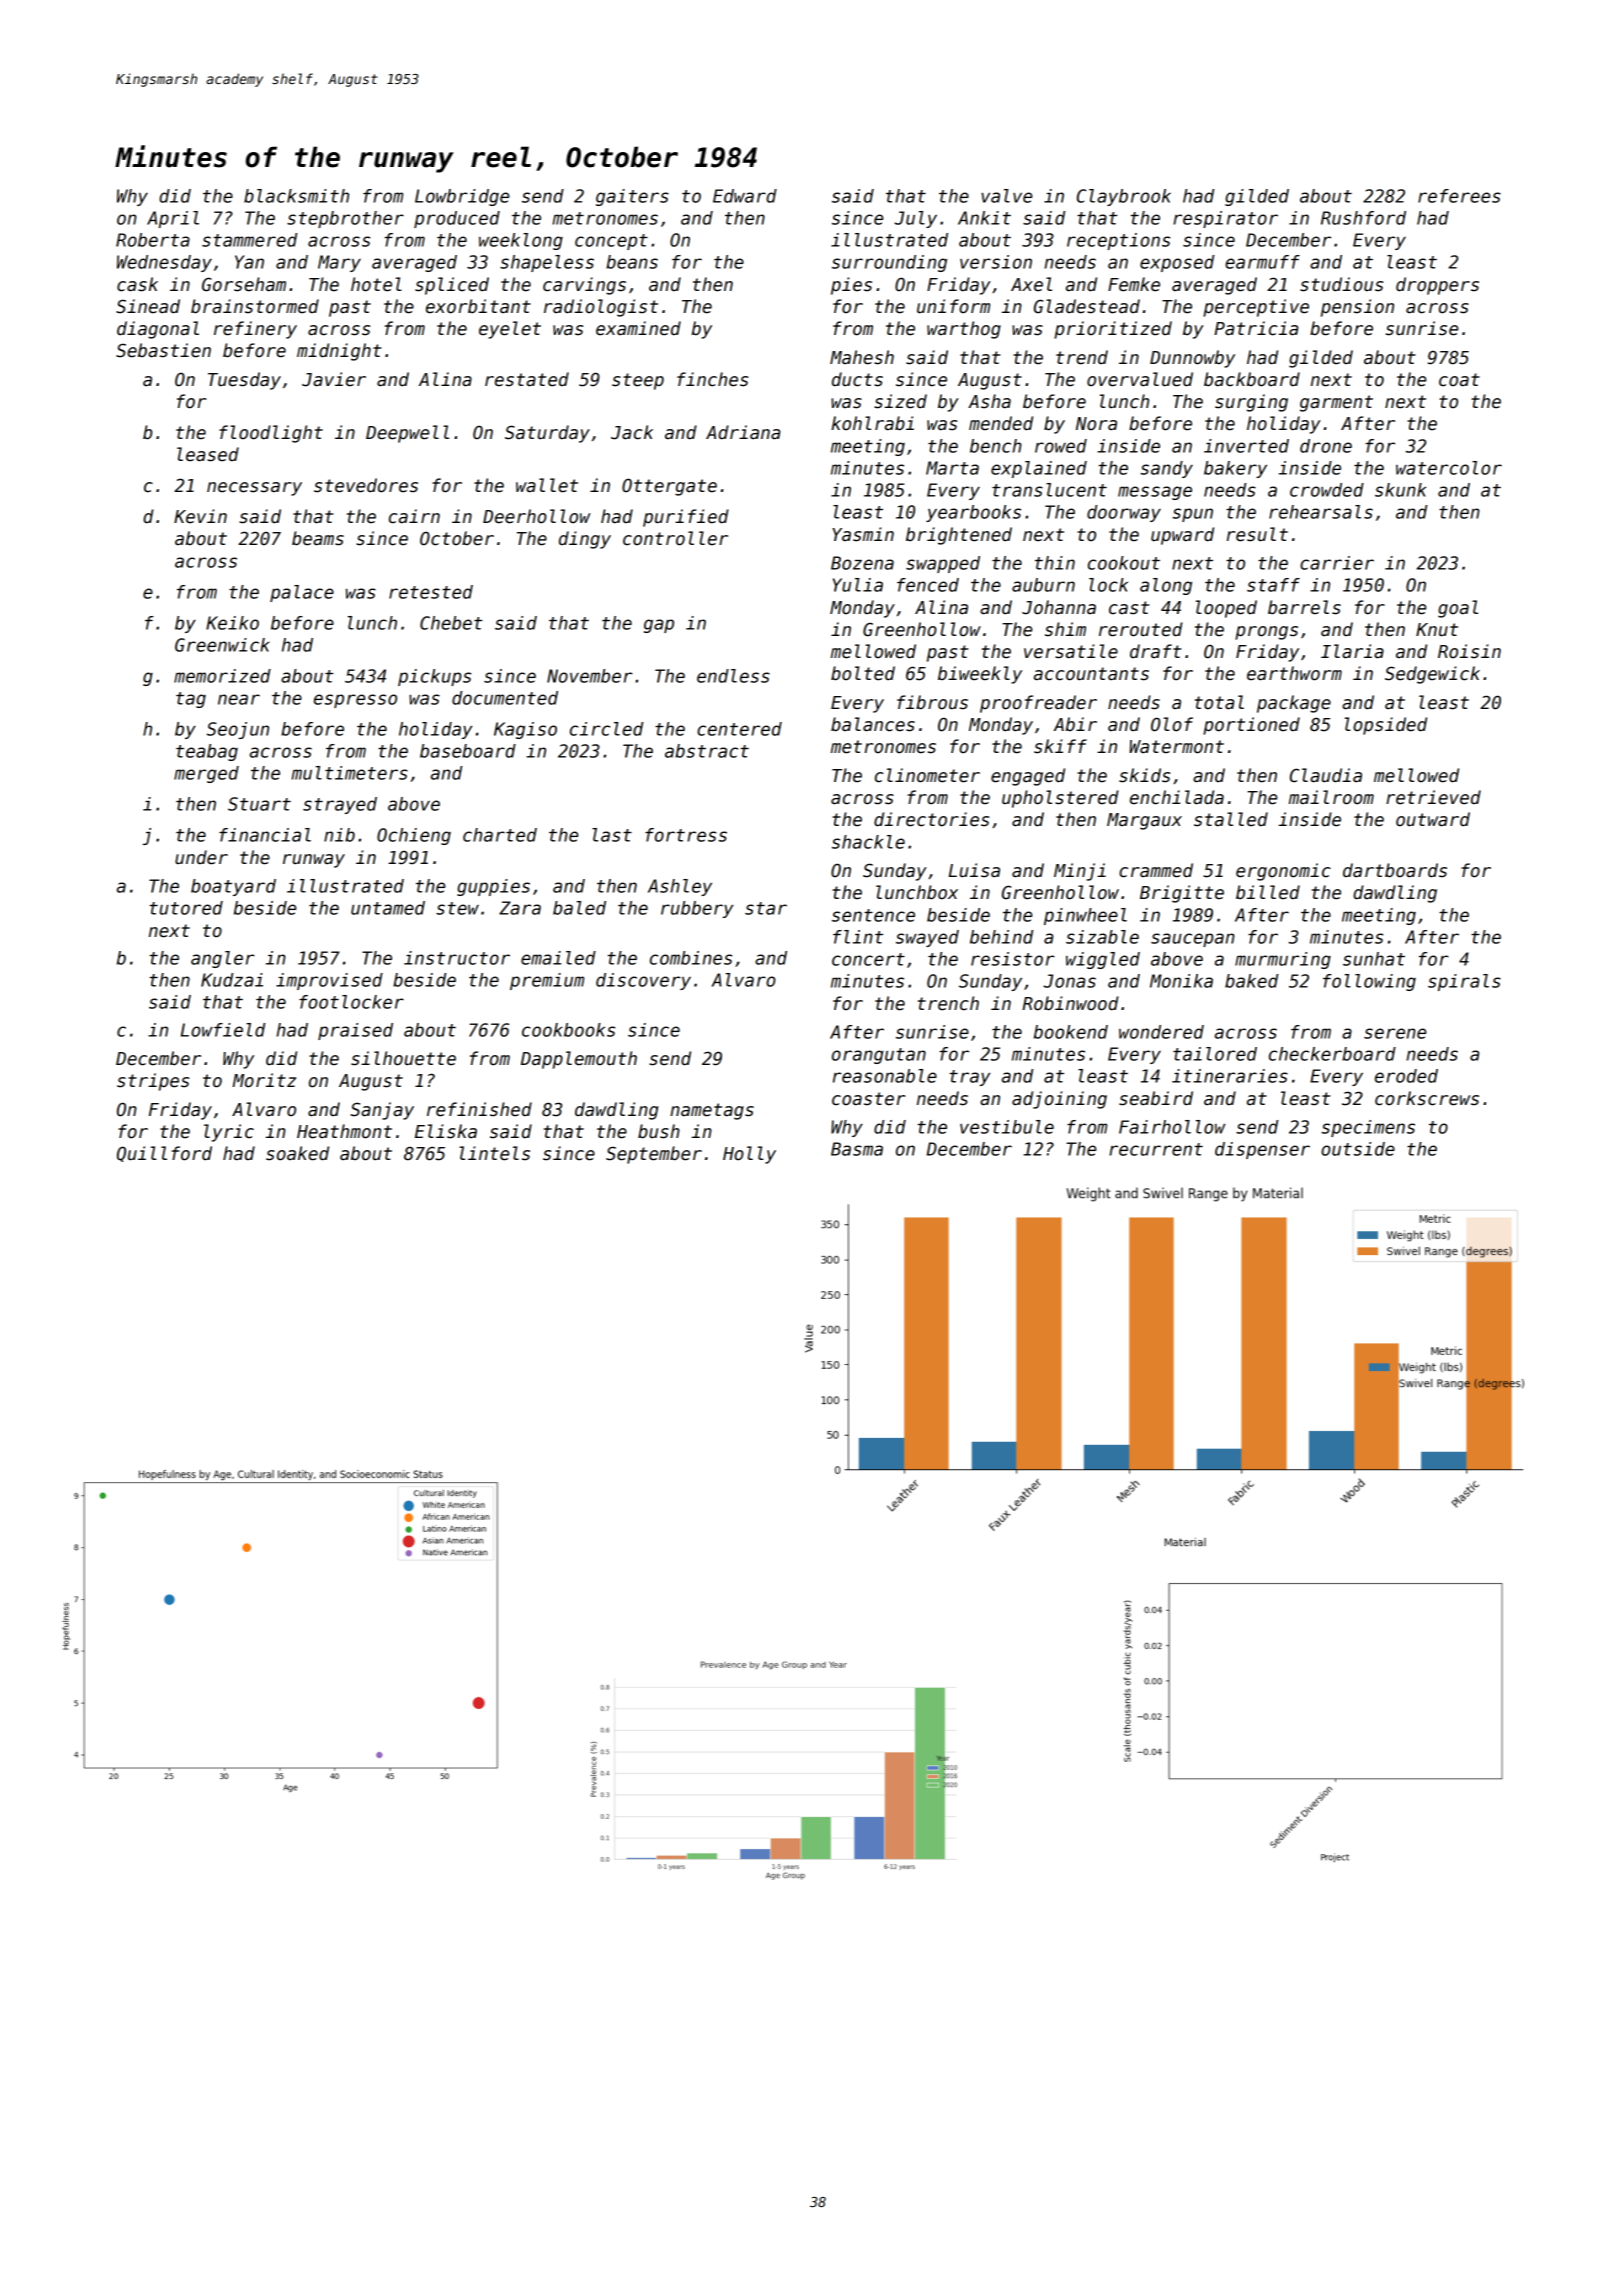 Image resolution: width=1620 pixels, height=2292 pixels. What do you see at coordinates (431, 592) in the screenshot?
I see `retested` at bounding box center [431, 592].
